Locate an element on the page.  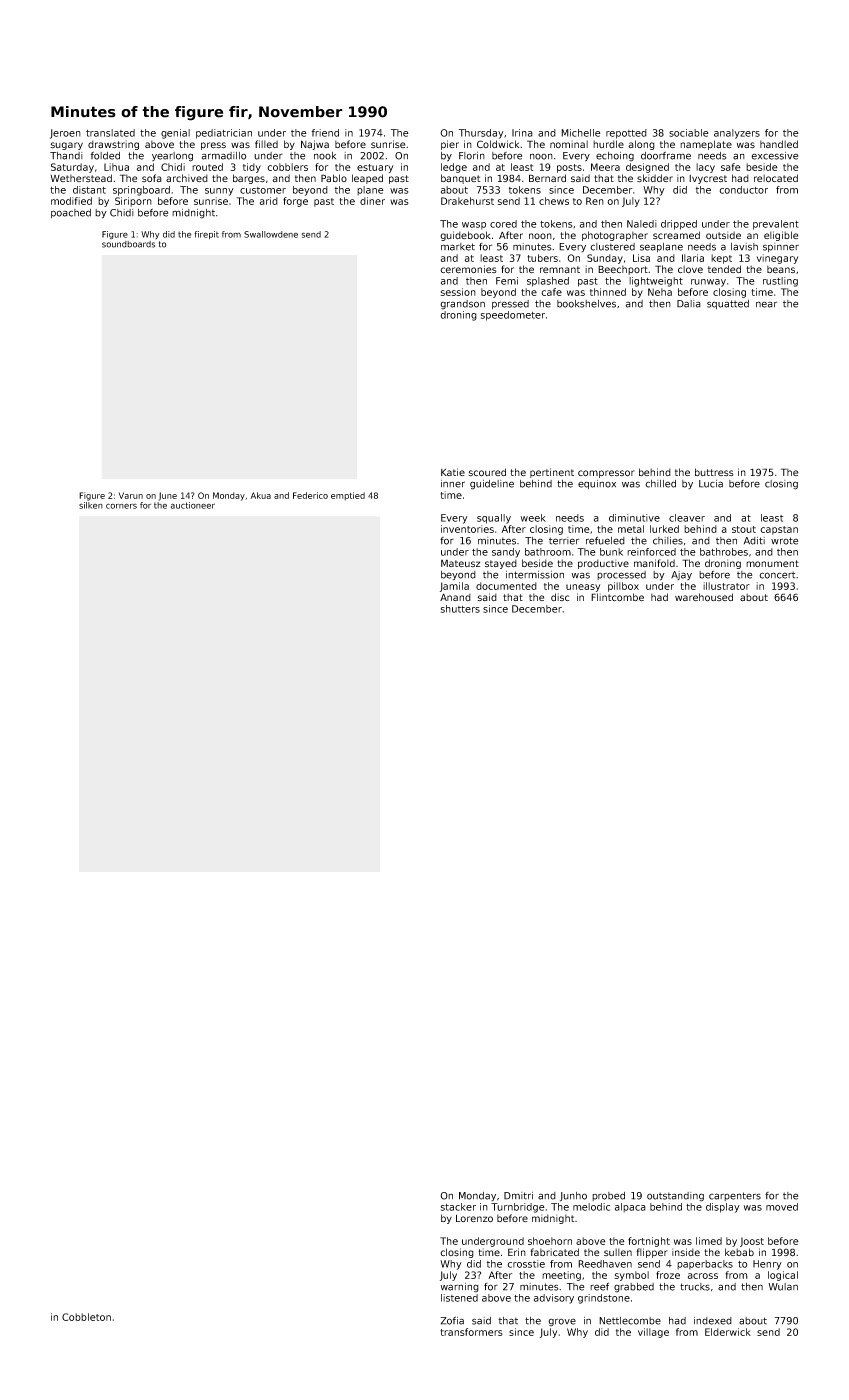
silken is located at coordinates (91, 505).
